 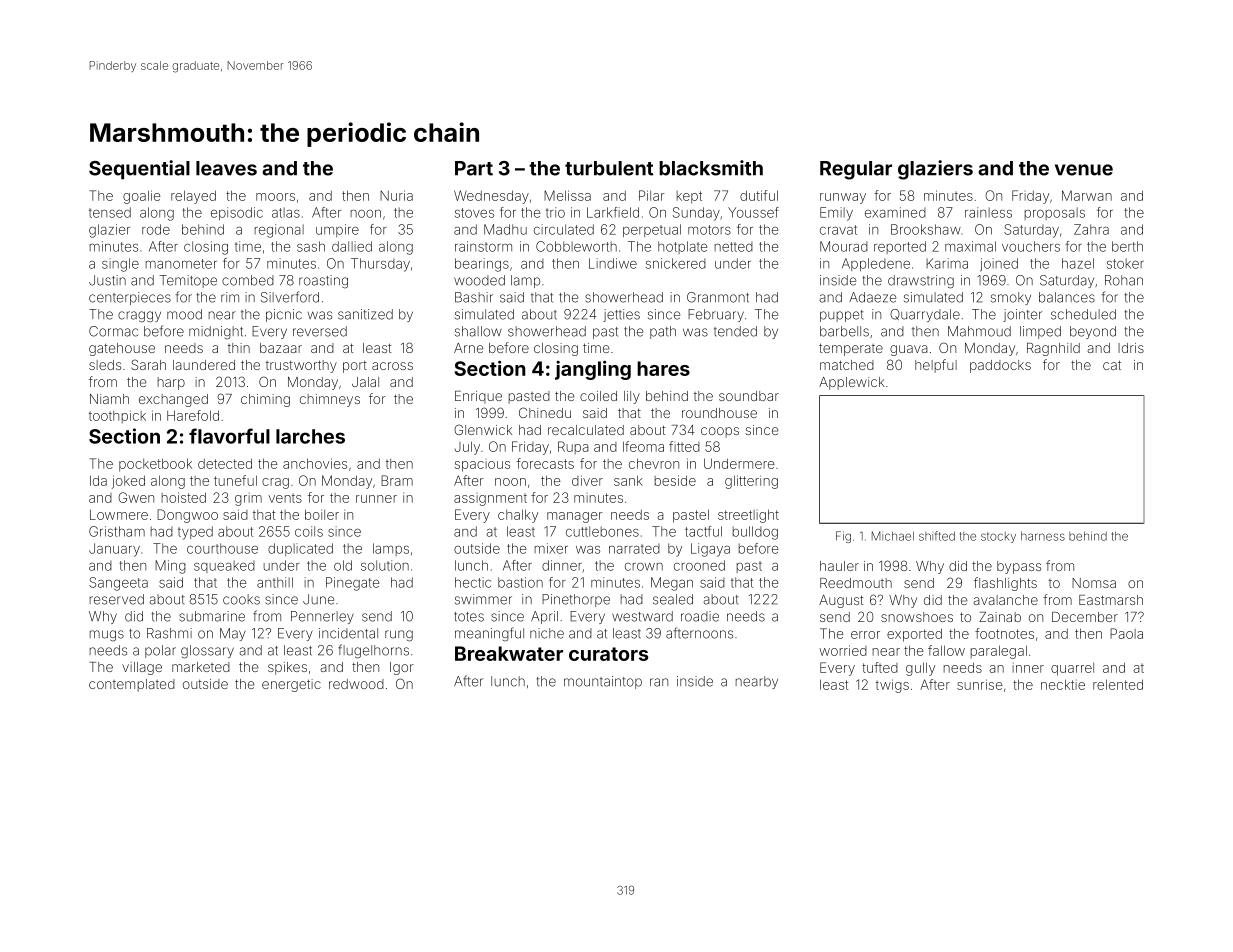 I want to click on January, so click(x=114, y=550).
